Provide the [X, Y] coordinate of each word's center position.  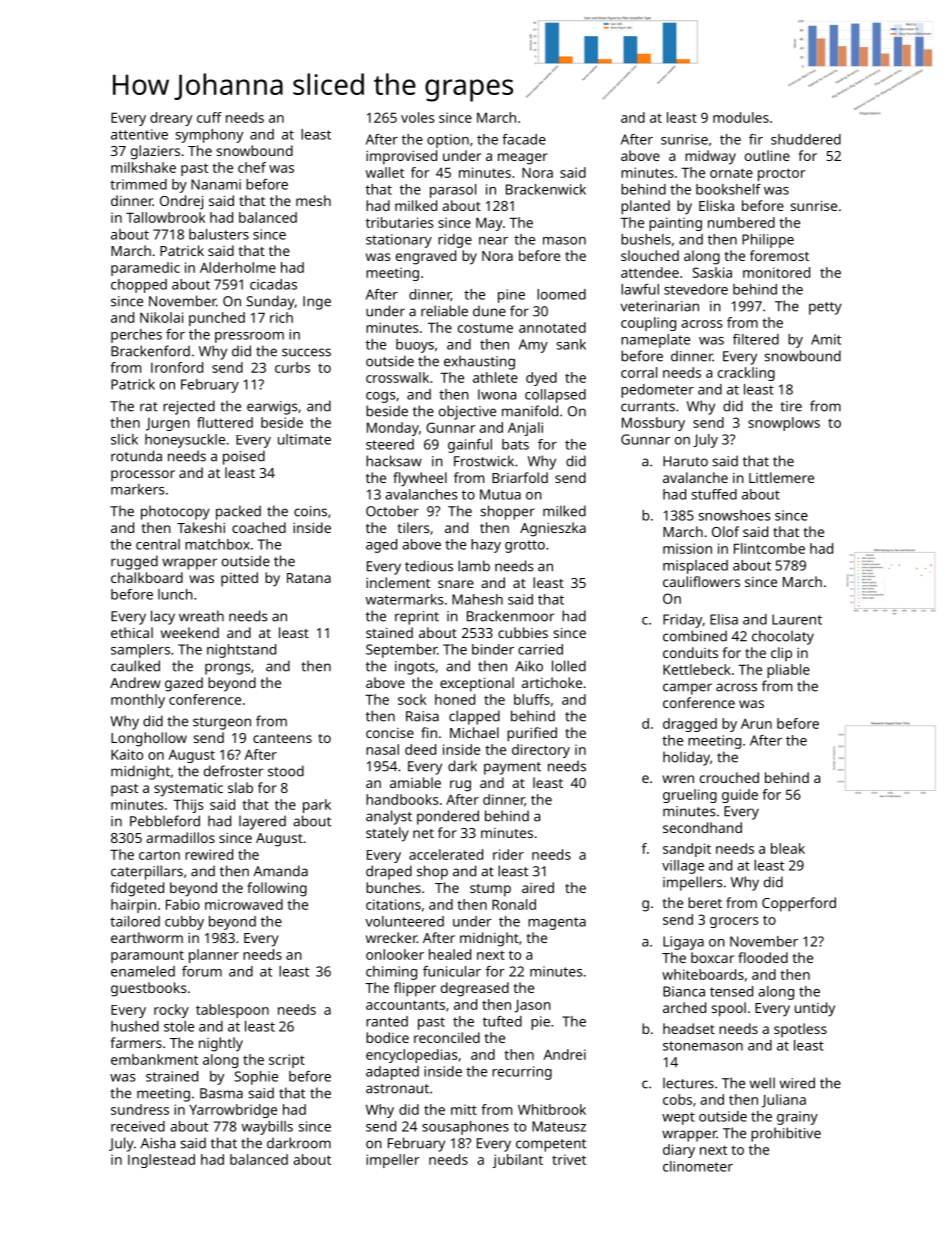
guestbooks [149, 989]
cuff [209, 117]
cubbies [523, 632]
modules [741, 117]
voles [418, 117]
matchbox [217, 544]
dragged [690, 725]
